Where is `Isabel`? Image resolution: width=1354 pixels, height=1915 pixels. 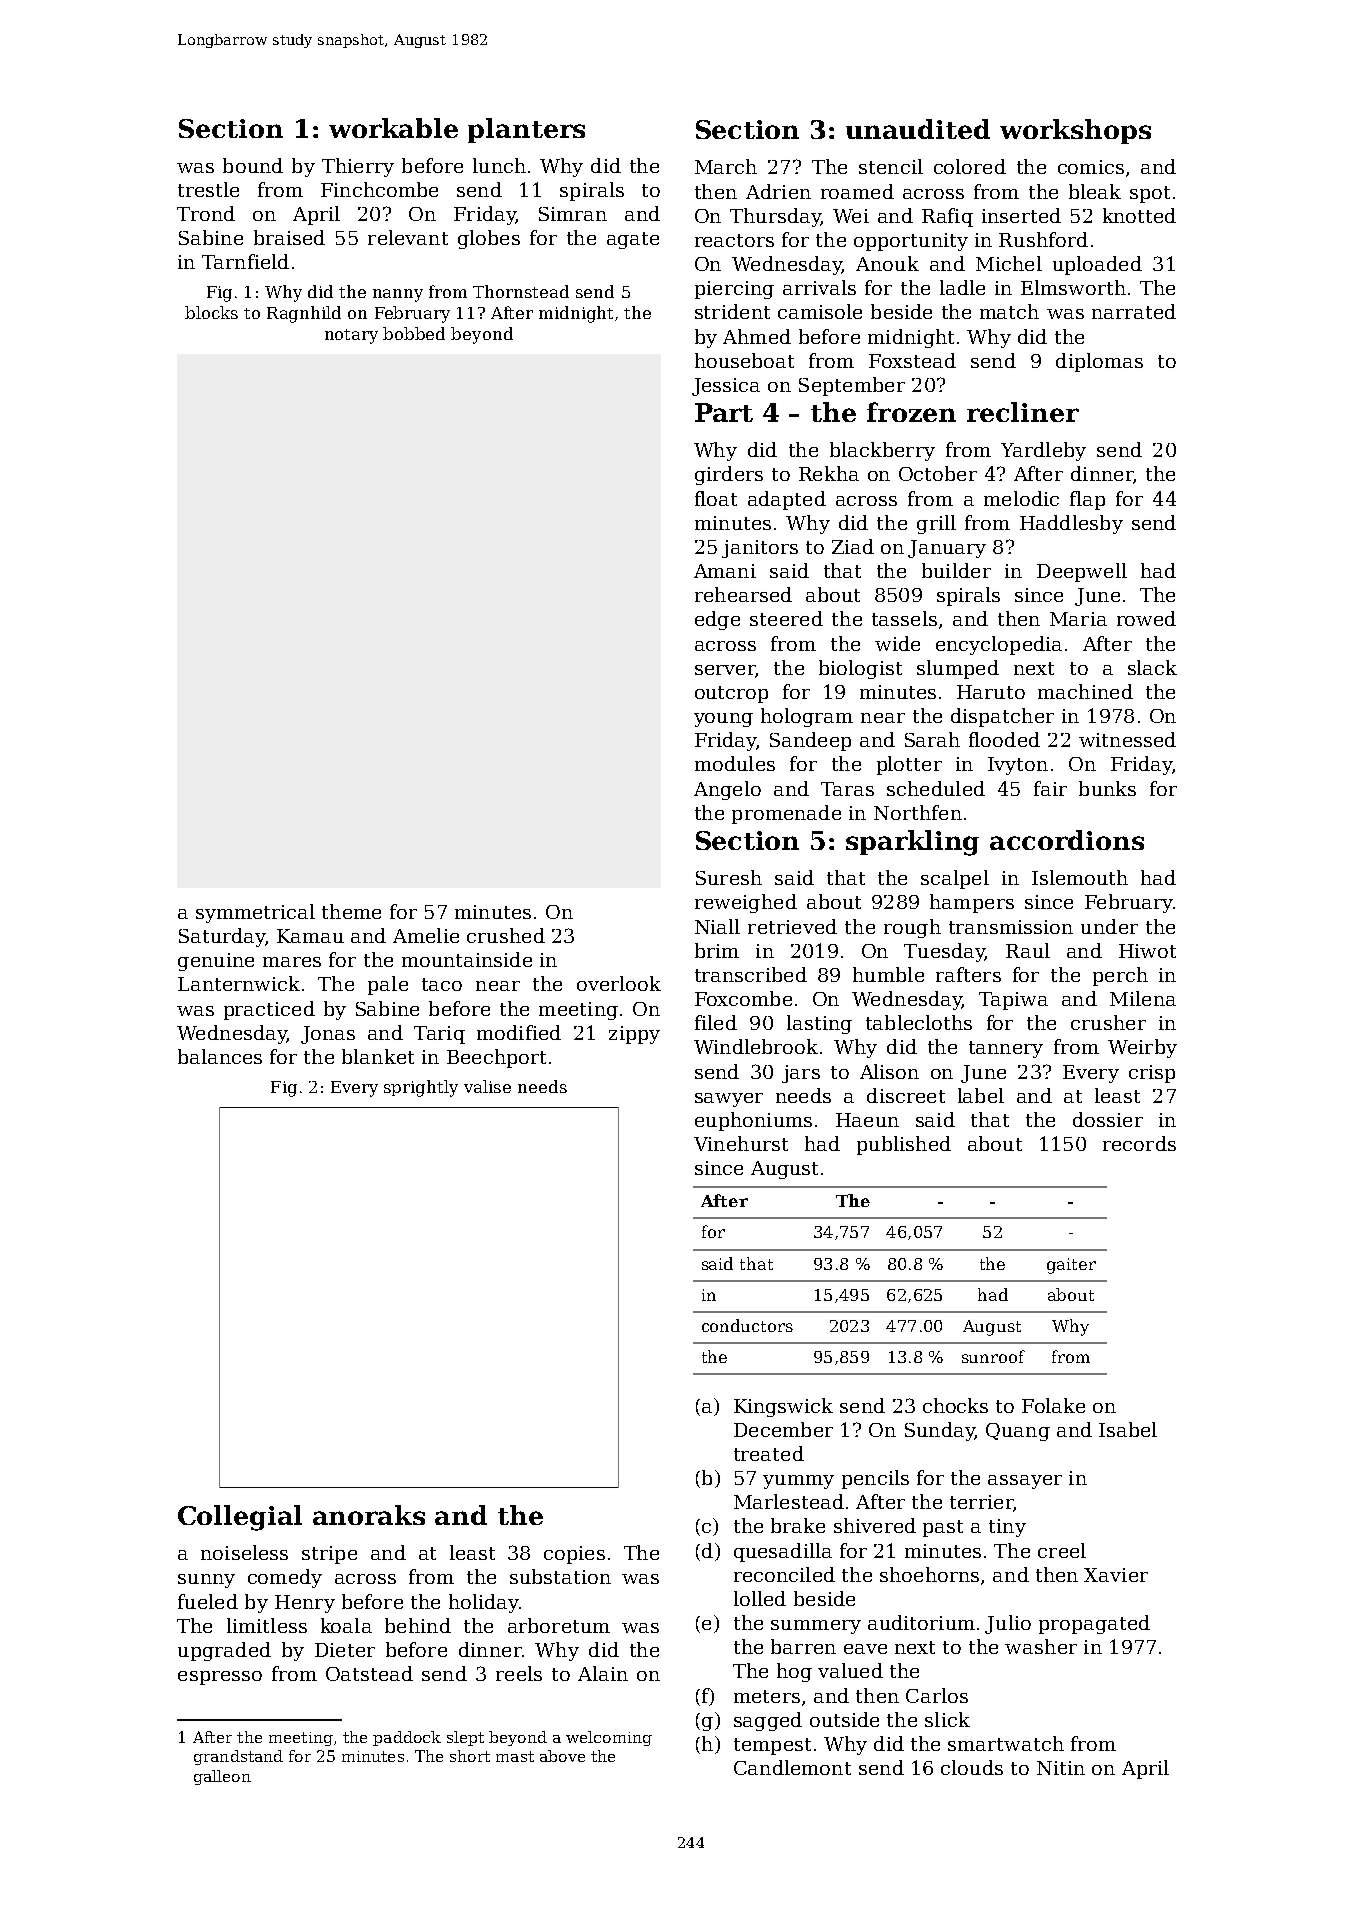
Isabel is located at coordinates (1128, 1429).
